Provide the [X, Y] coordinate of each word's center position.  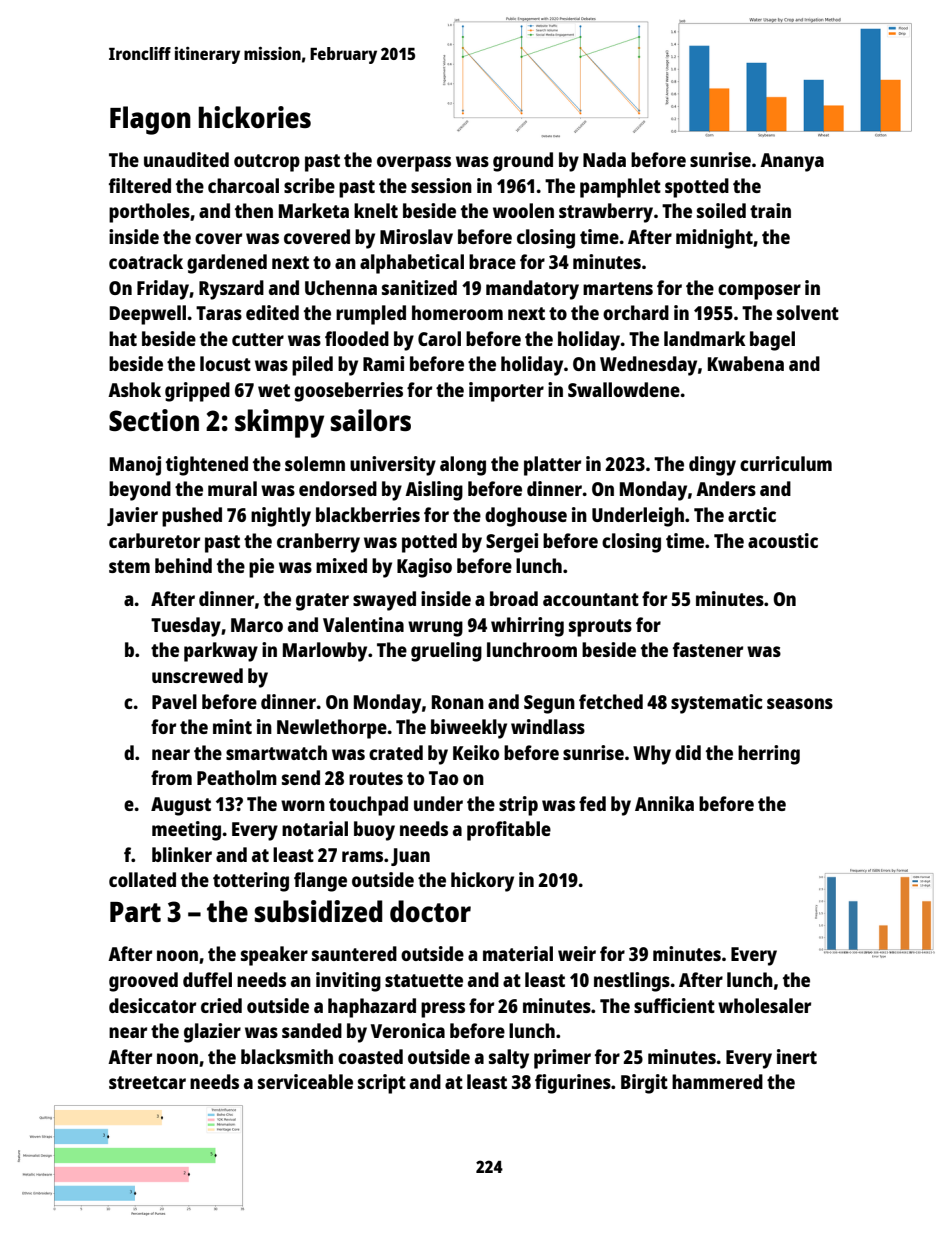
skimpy [279, 423]
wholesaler [764, 1005]
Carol [439, 338]
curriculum [786, 463]
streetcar [147, 1082]
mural [232, 488]
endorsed [338, 488]
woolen [523, 210]
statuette [424, 980]
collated [142, 879]
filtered [140, 185]
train [770, 210]
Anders [726, 488]
